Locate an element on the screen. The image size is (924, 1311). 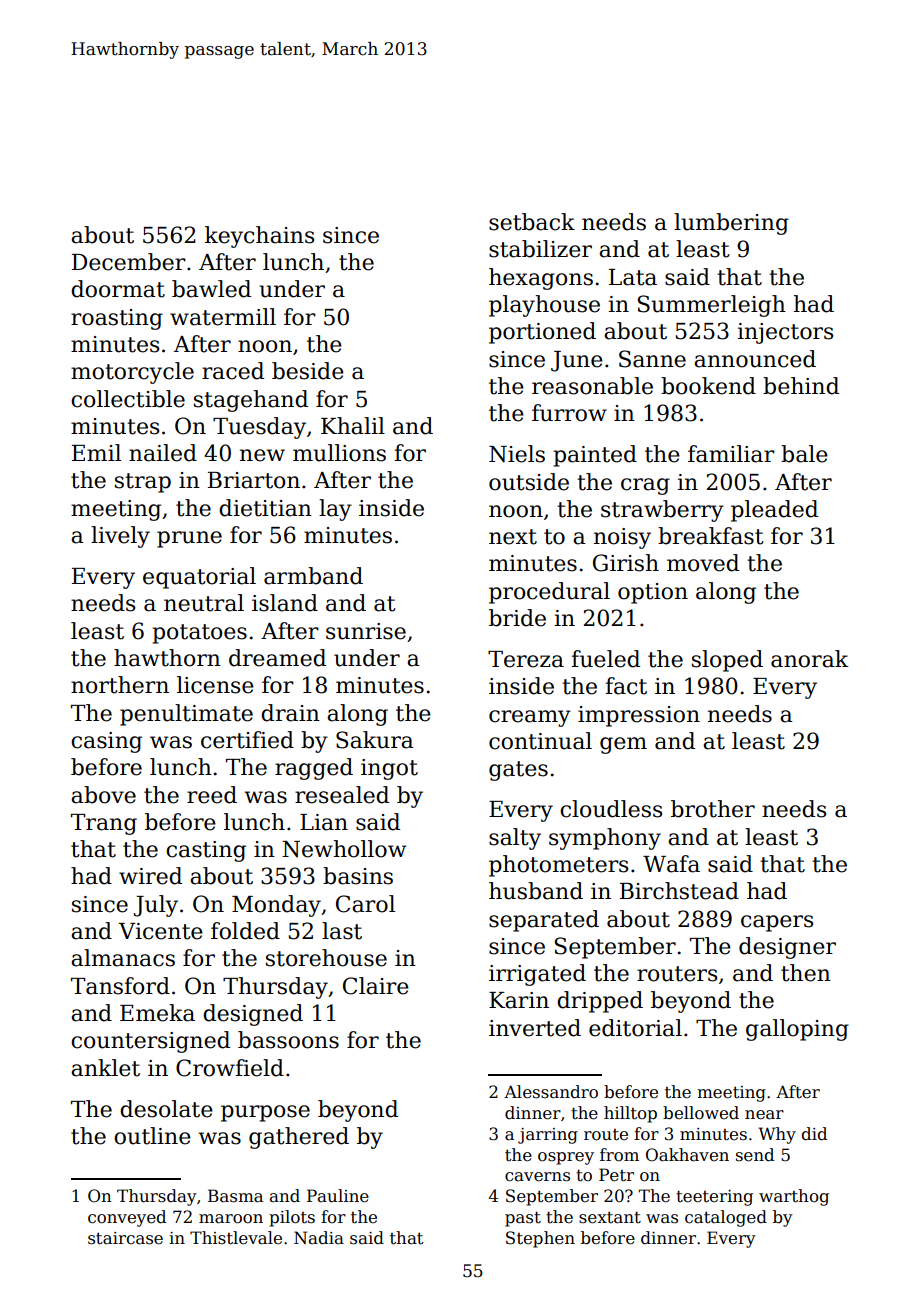
galloping is located at coordinates (797, 1030).
